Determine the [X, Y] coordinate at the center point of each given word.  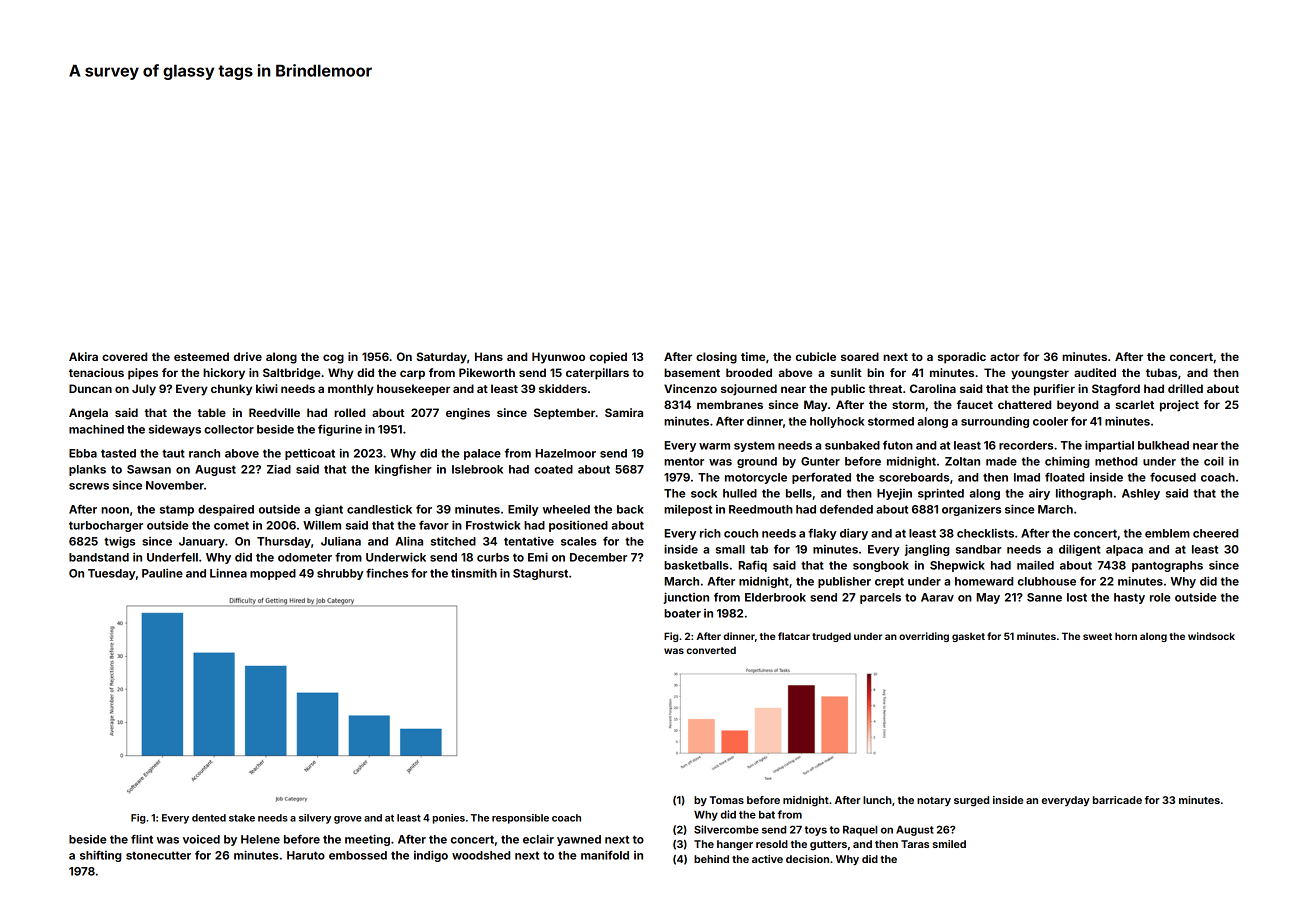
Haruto [306, 855]
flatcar [794, 636]
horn [1126, 636]
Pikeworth [487, 372]
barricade [1117, 800]
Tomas [727, 800]
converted [711, 650]
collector [229, 429]
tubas [1161, 372]
